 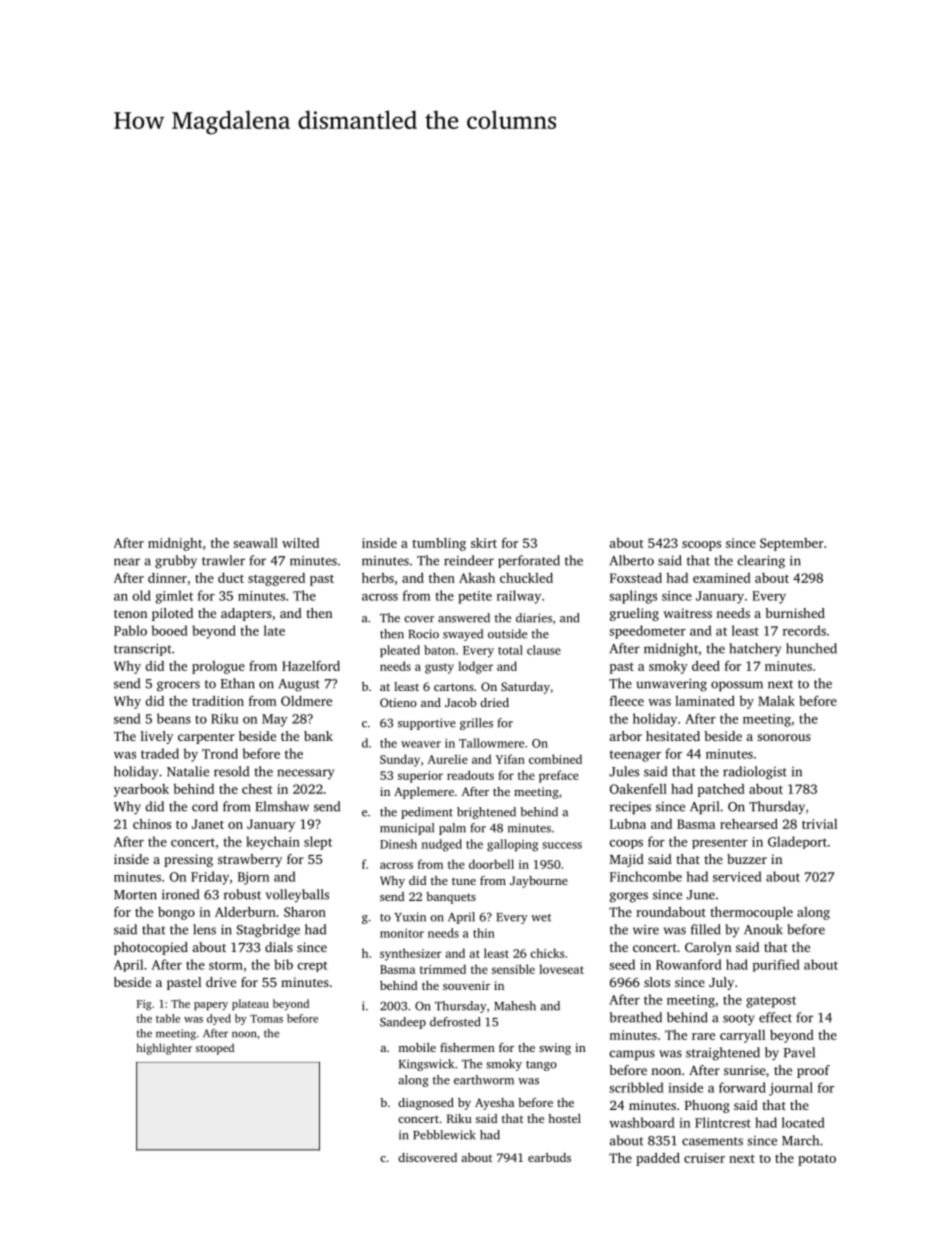 I want to click on gatepost, so click(x=771, y=1002).
